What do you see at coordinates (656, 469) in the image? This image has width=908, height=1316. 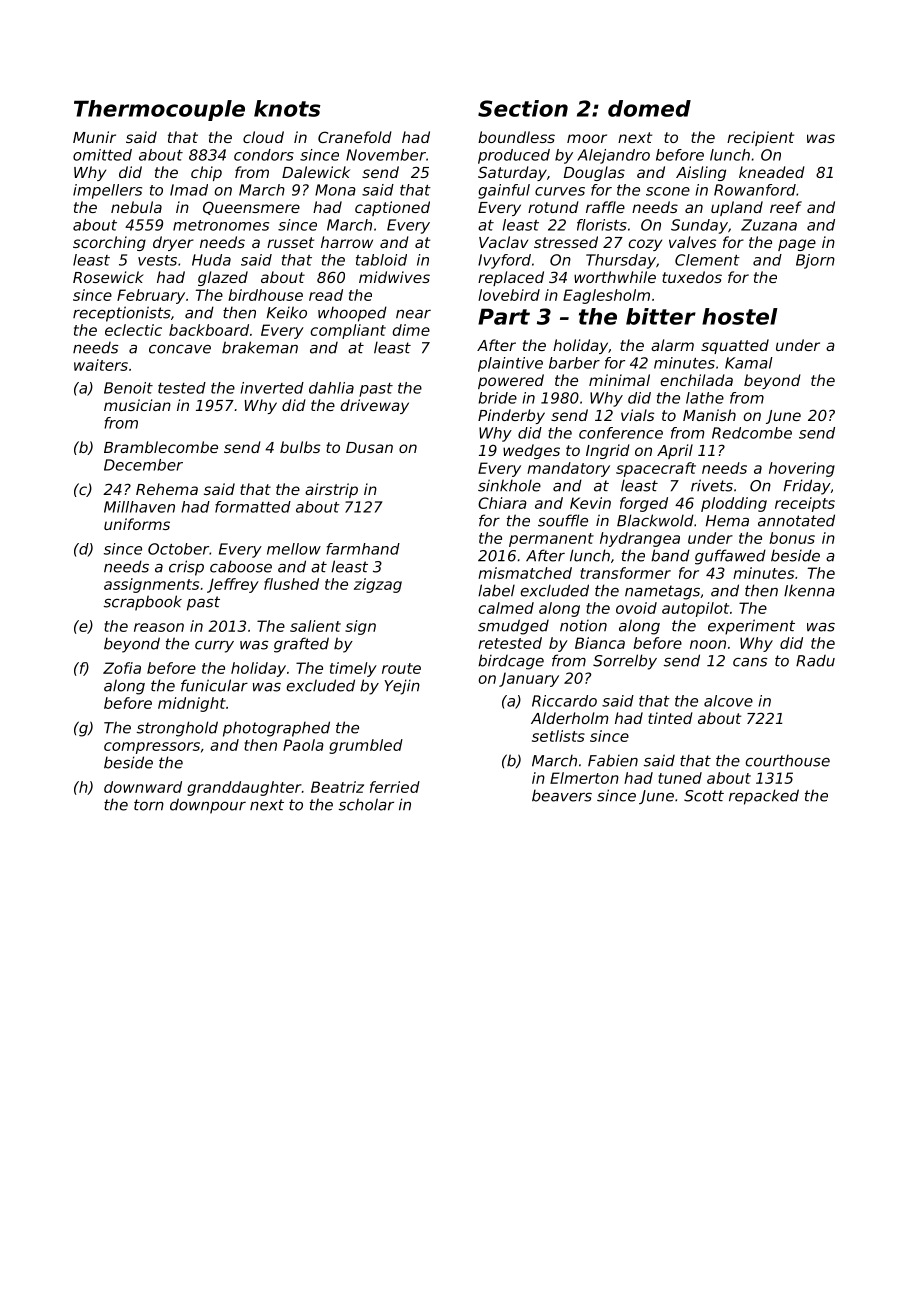 I see `spacecraft` at bounding box center [656, 469].
